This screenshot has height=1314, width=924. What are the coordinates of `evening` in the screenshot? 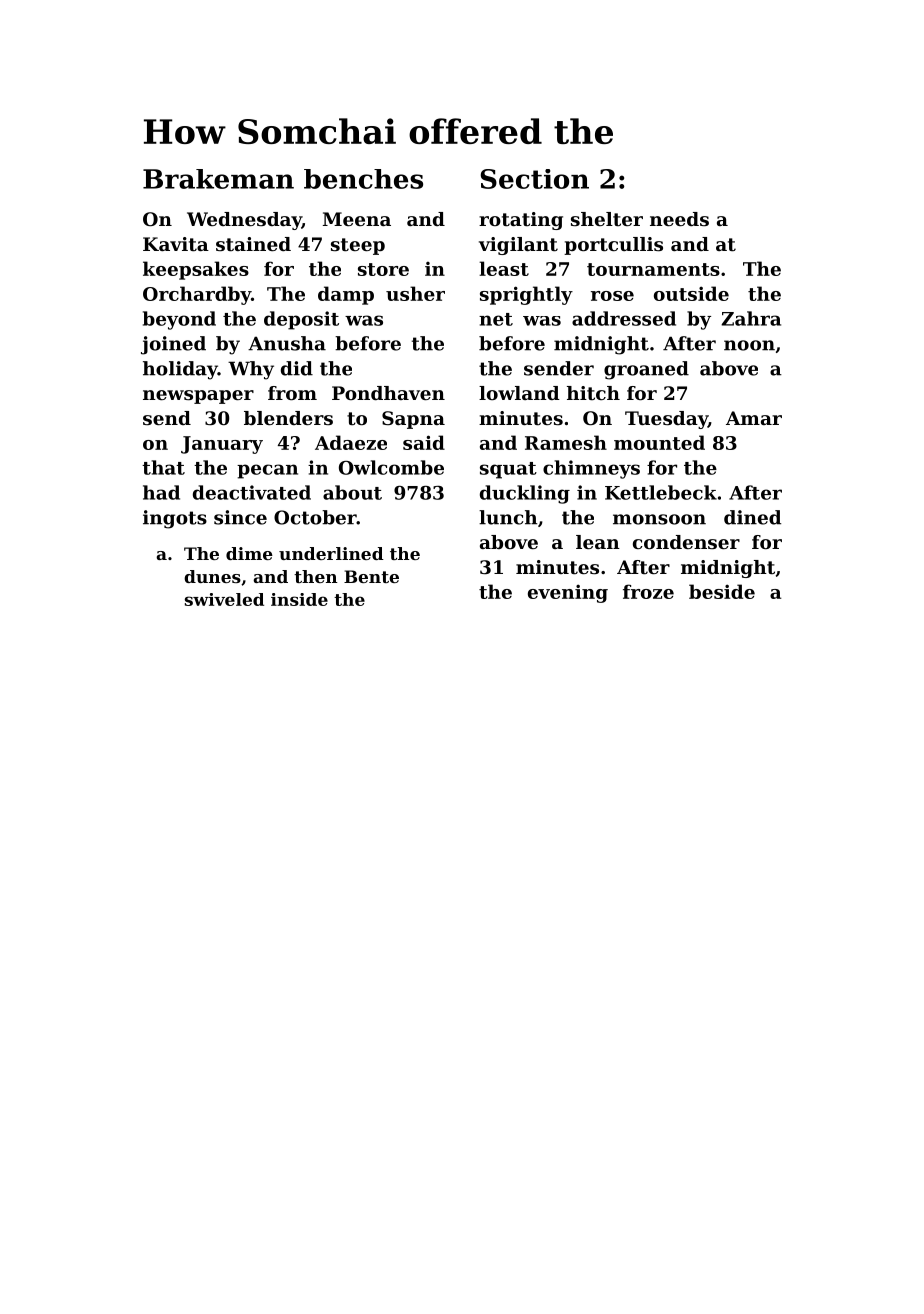 It's located at (568, 593).
